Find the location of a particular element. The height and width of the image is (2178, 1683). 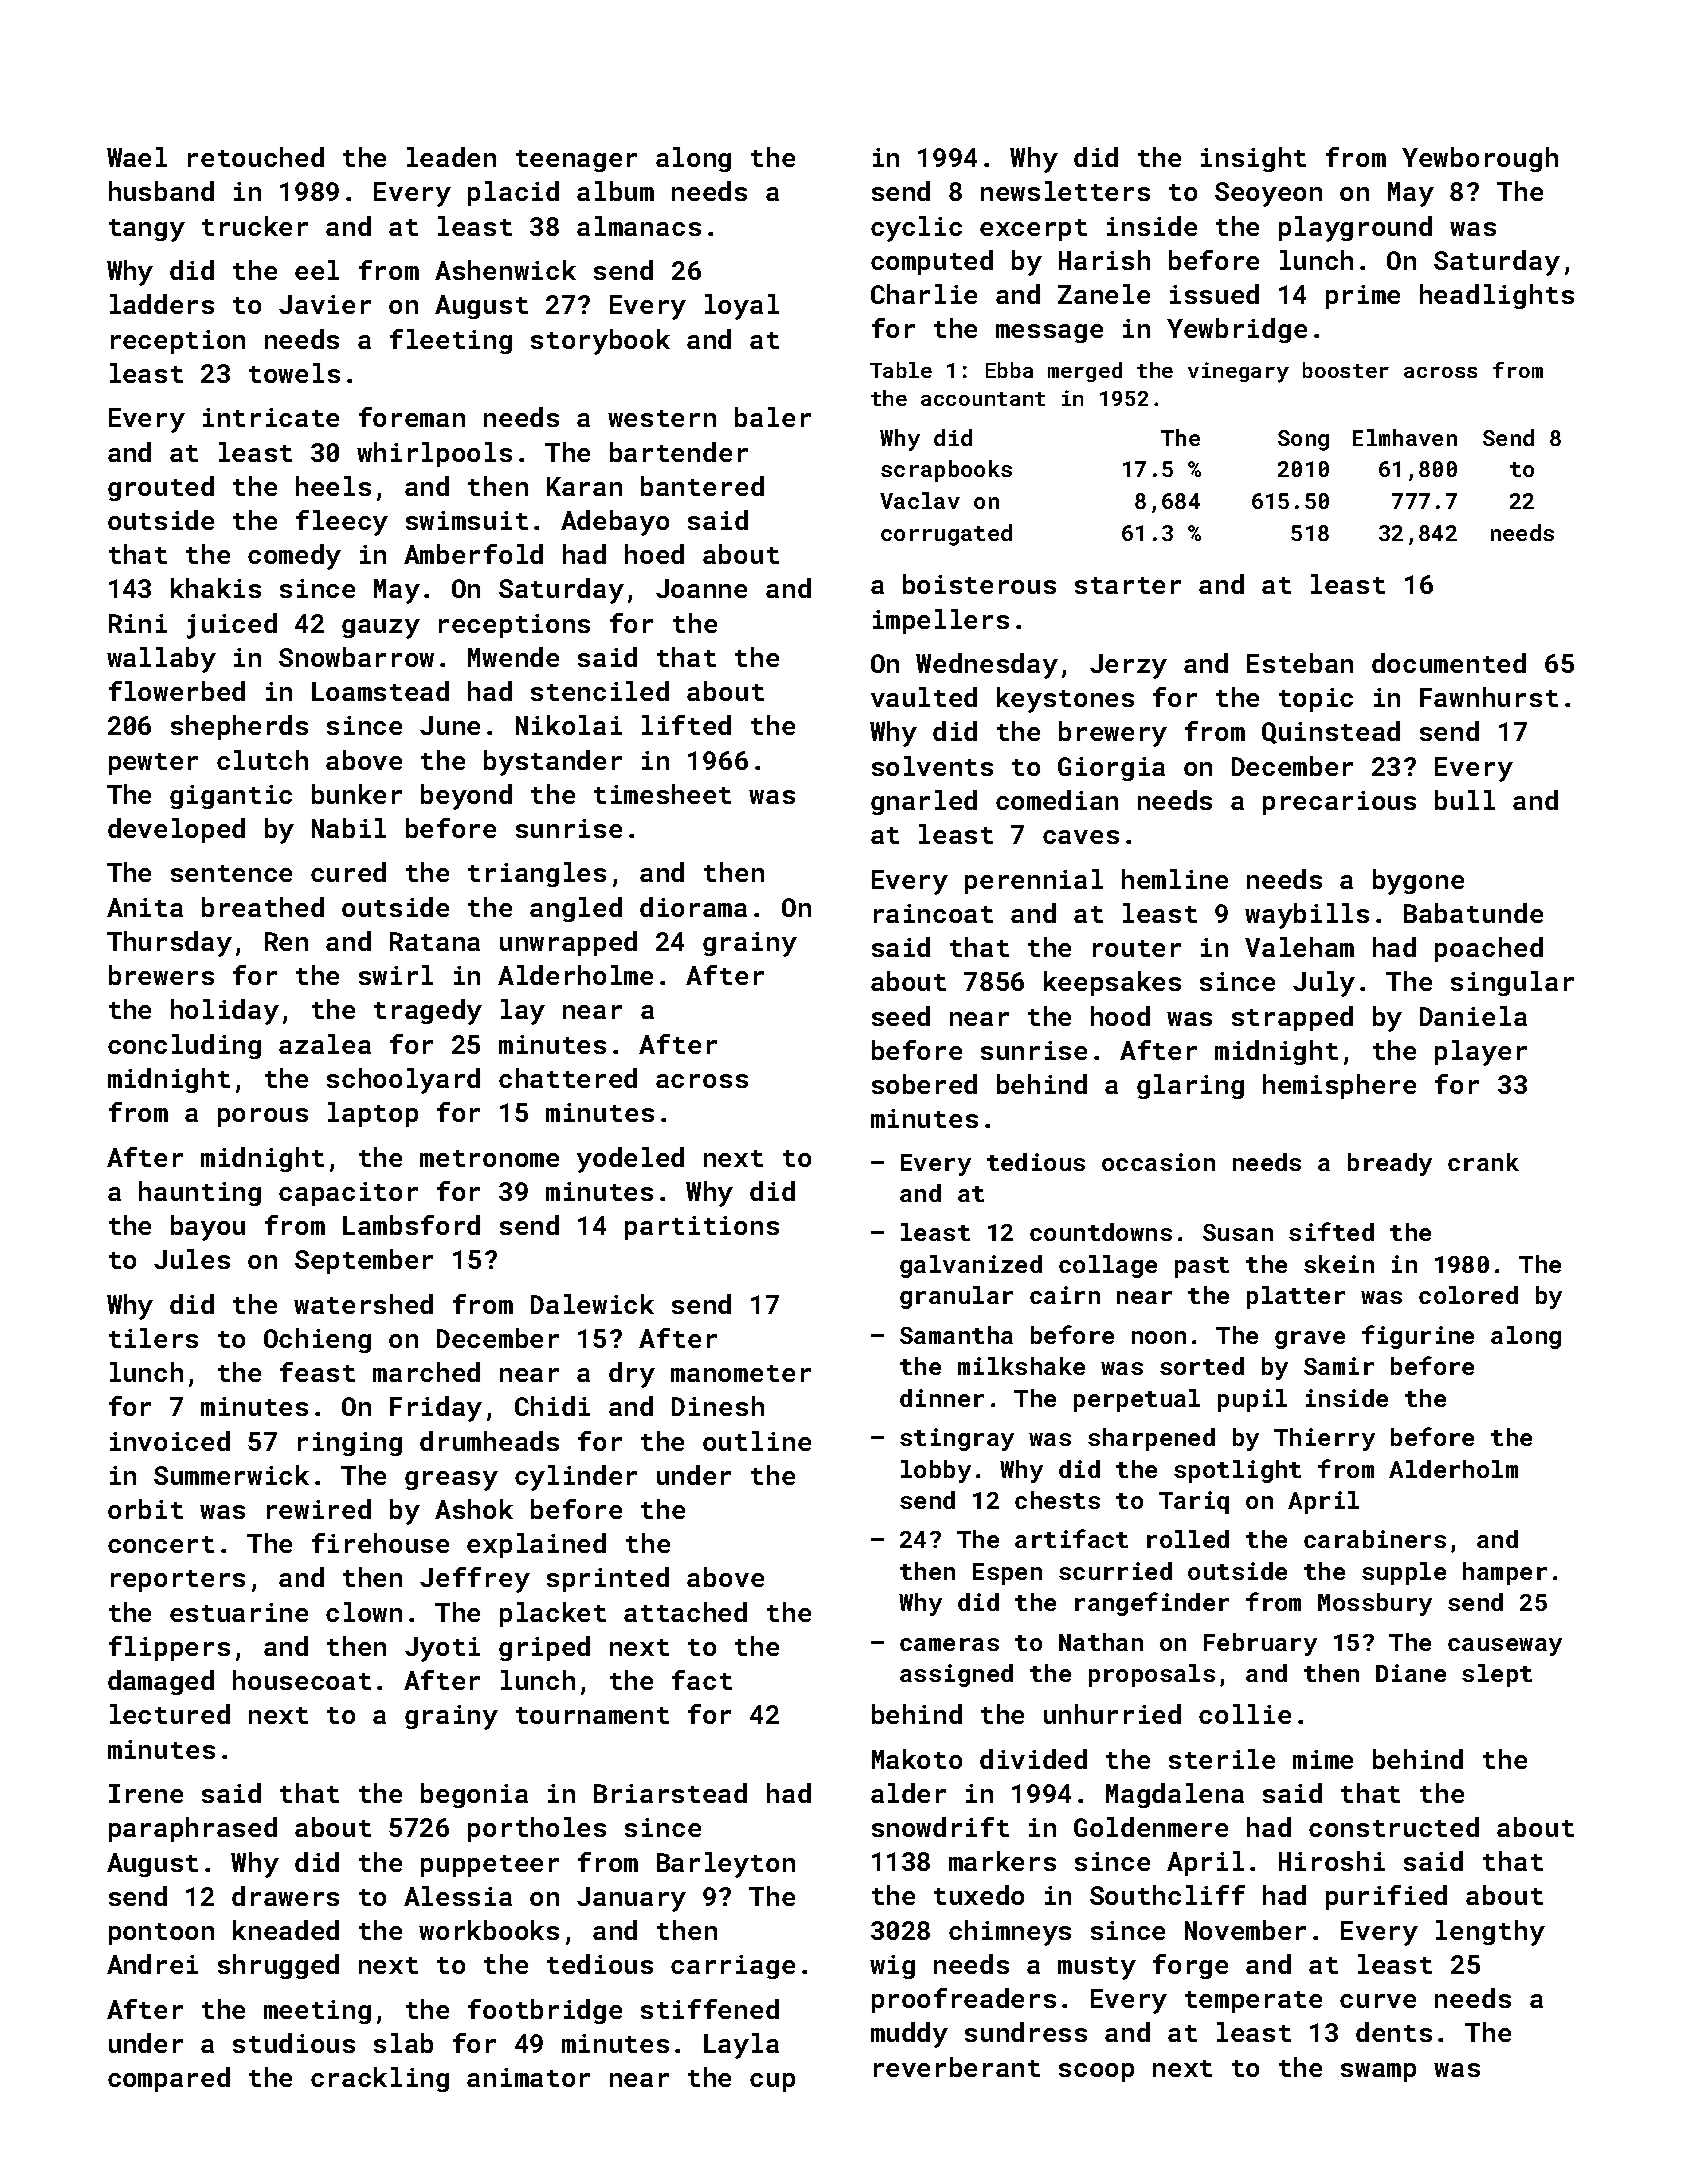

invoiced is located at coordinates (170, 1441).
